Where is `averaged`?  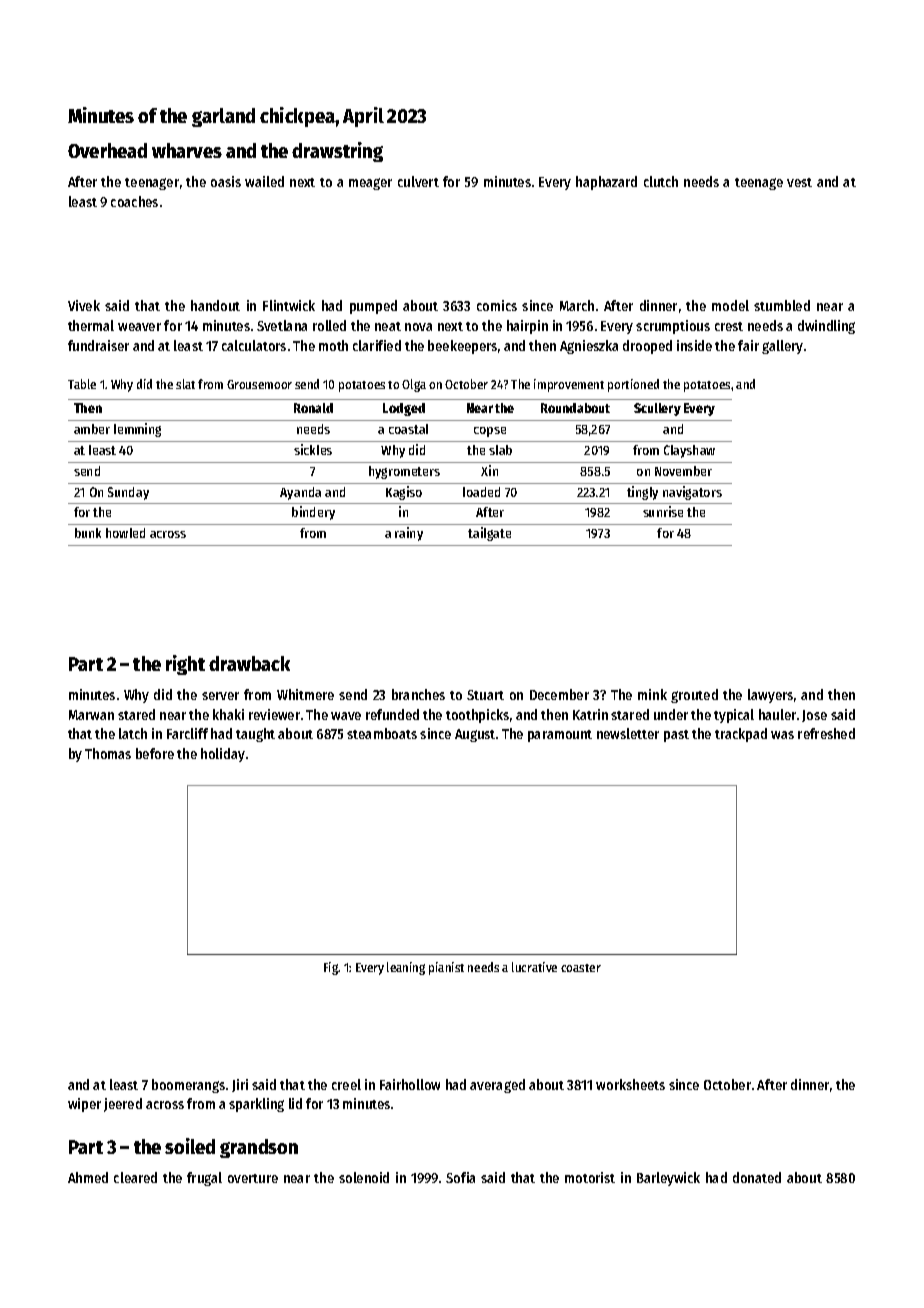 averaged is located at coordinates (497, 1086).
